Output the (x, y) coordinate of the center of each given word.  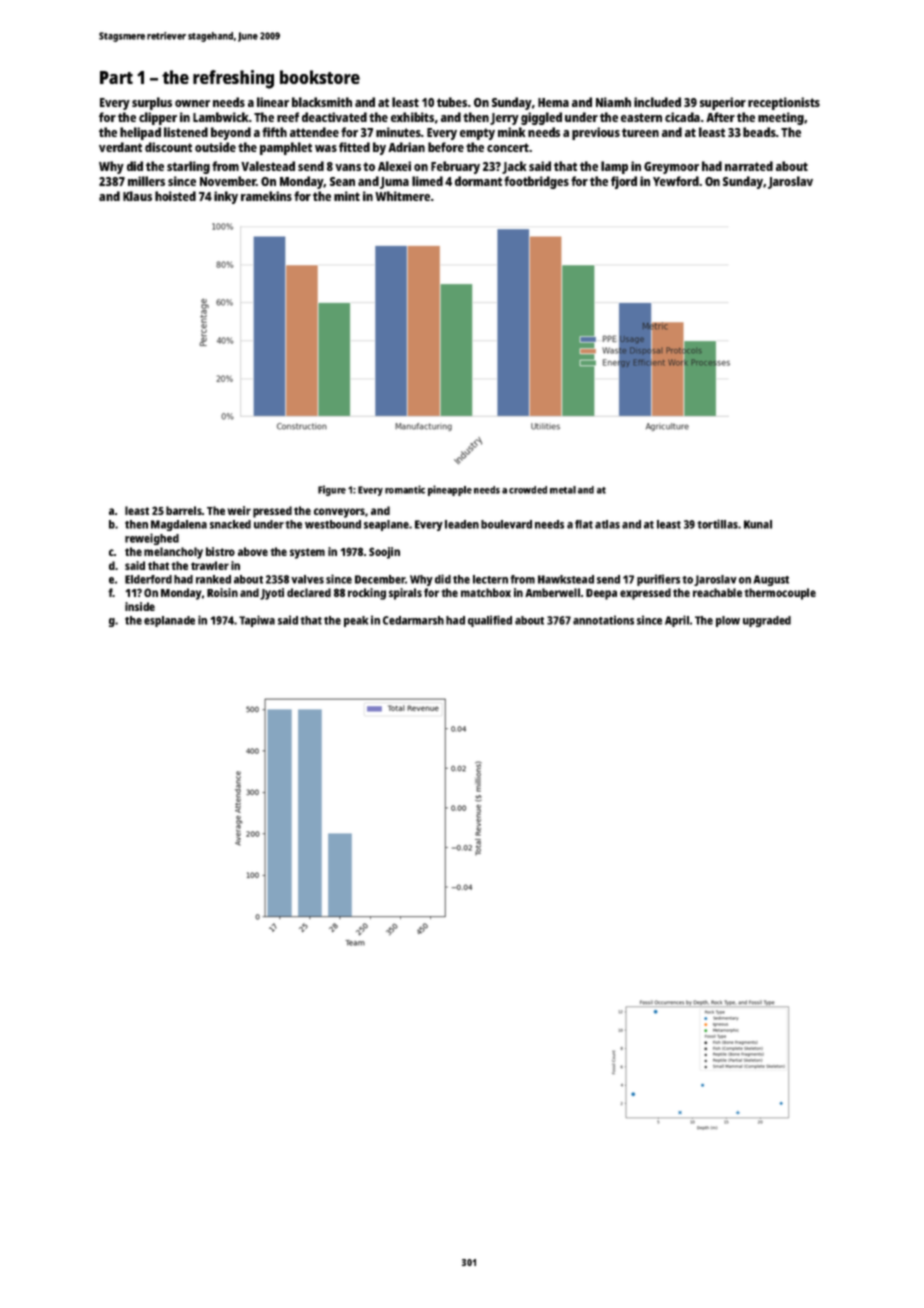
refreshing (233, 79)
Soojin (384, 553)
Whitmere (402, 196)
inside (140, 606)
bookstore (320, 77)
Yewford (676, 181)
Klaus (137, 196)
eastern (641, 117)
